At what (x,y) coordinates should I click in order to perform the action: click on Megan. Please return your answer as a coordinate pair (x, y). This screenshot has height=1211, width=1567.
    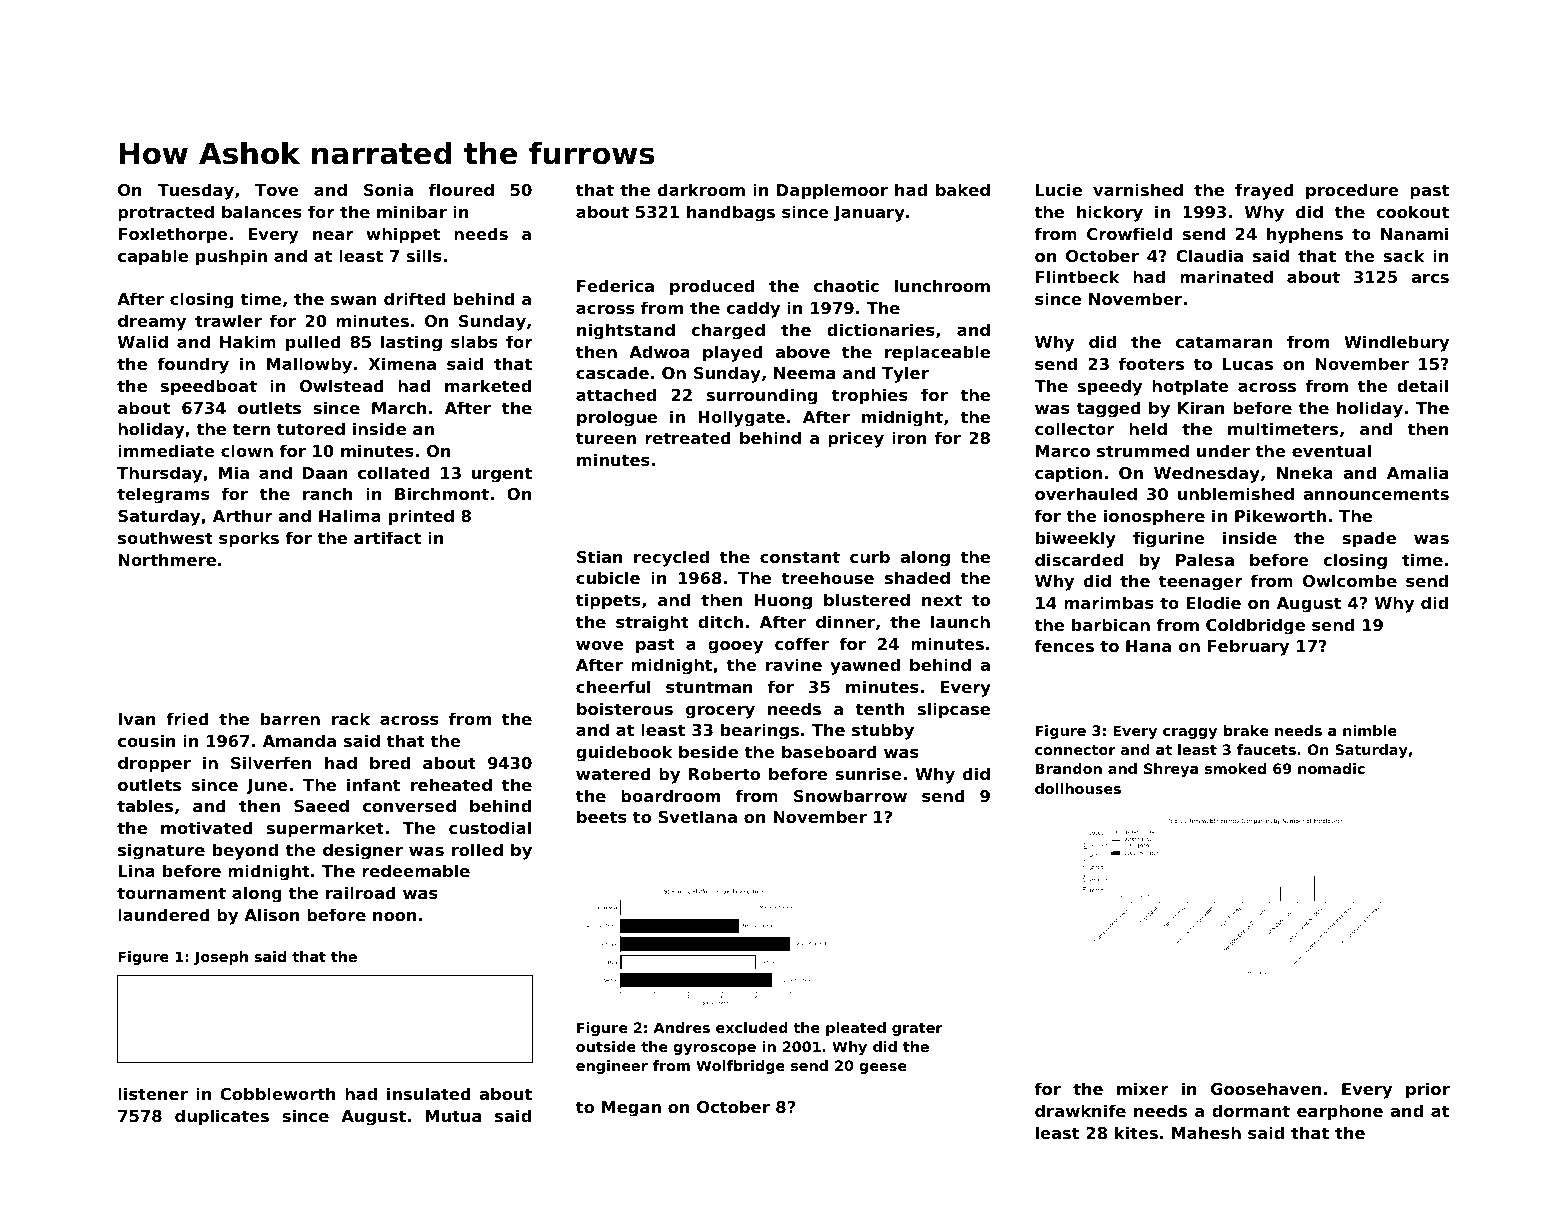
    Looking at the image, I should click on (631, 1109).
